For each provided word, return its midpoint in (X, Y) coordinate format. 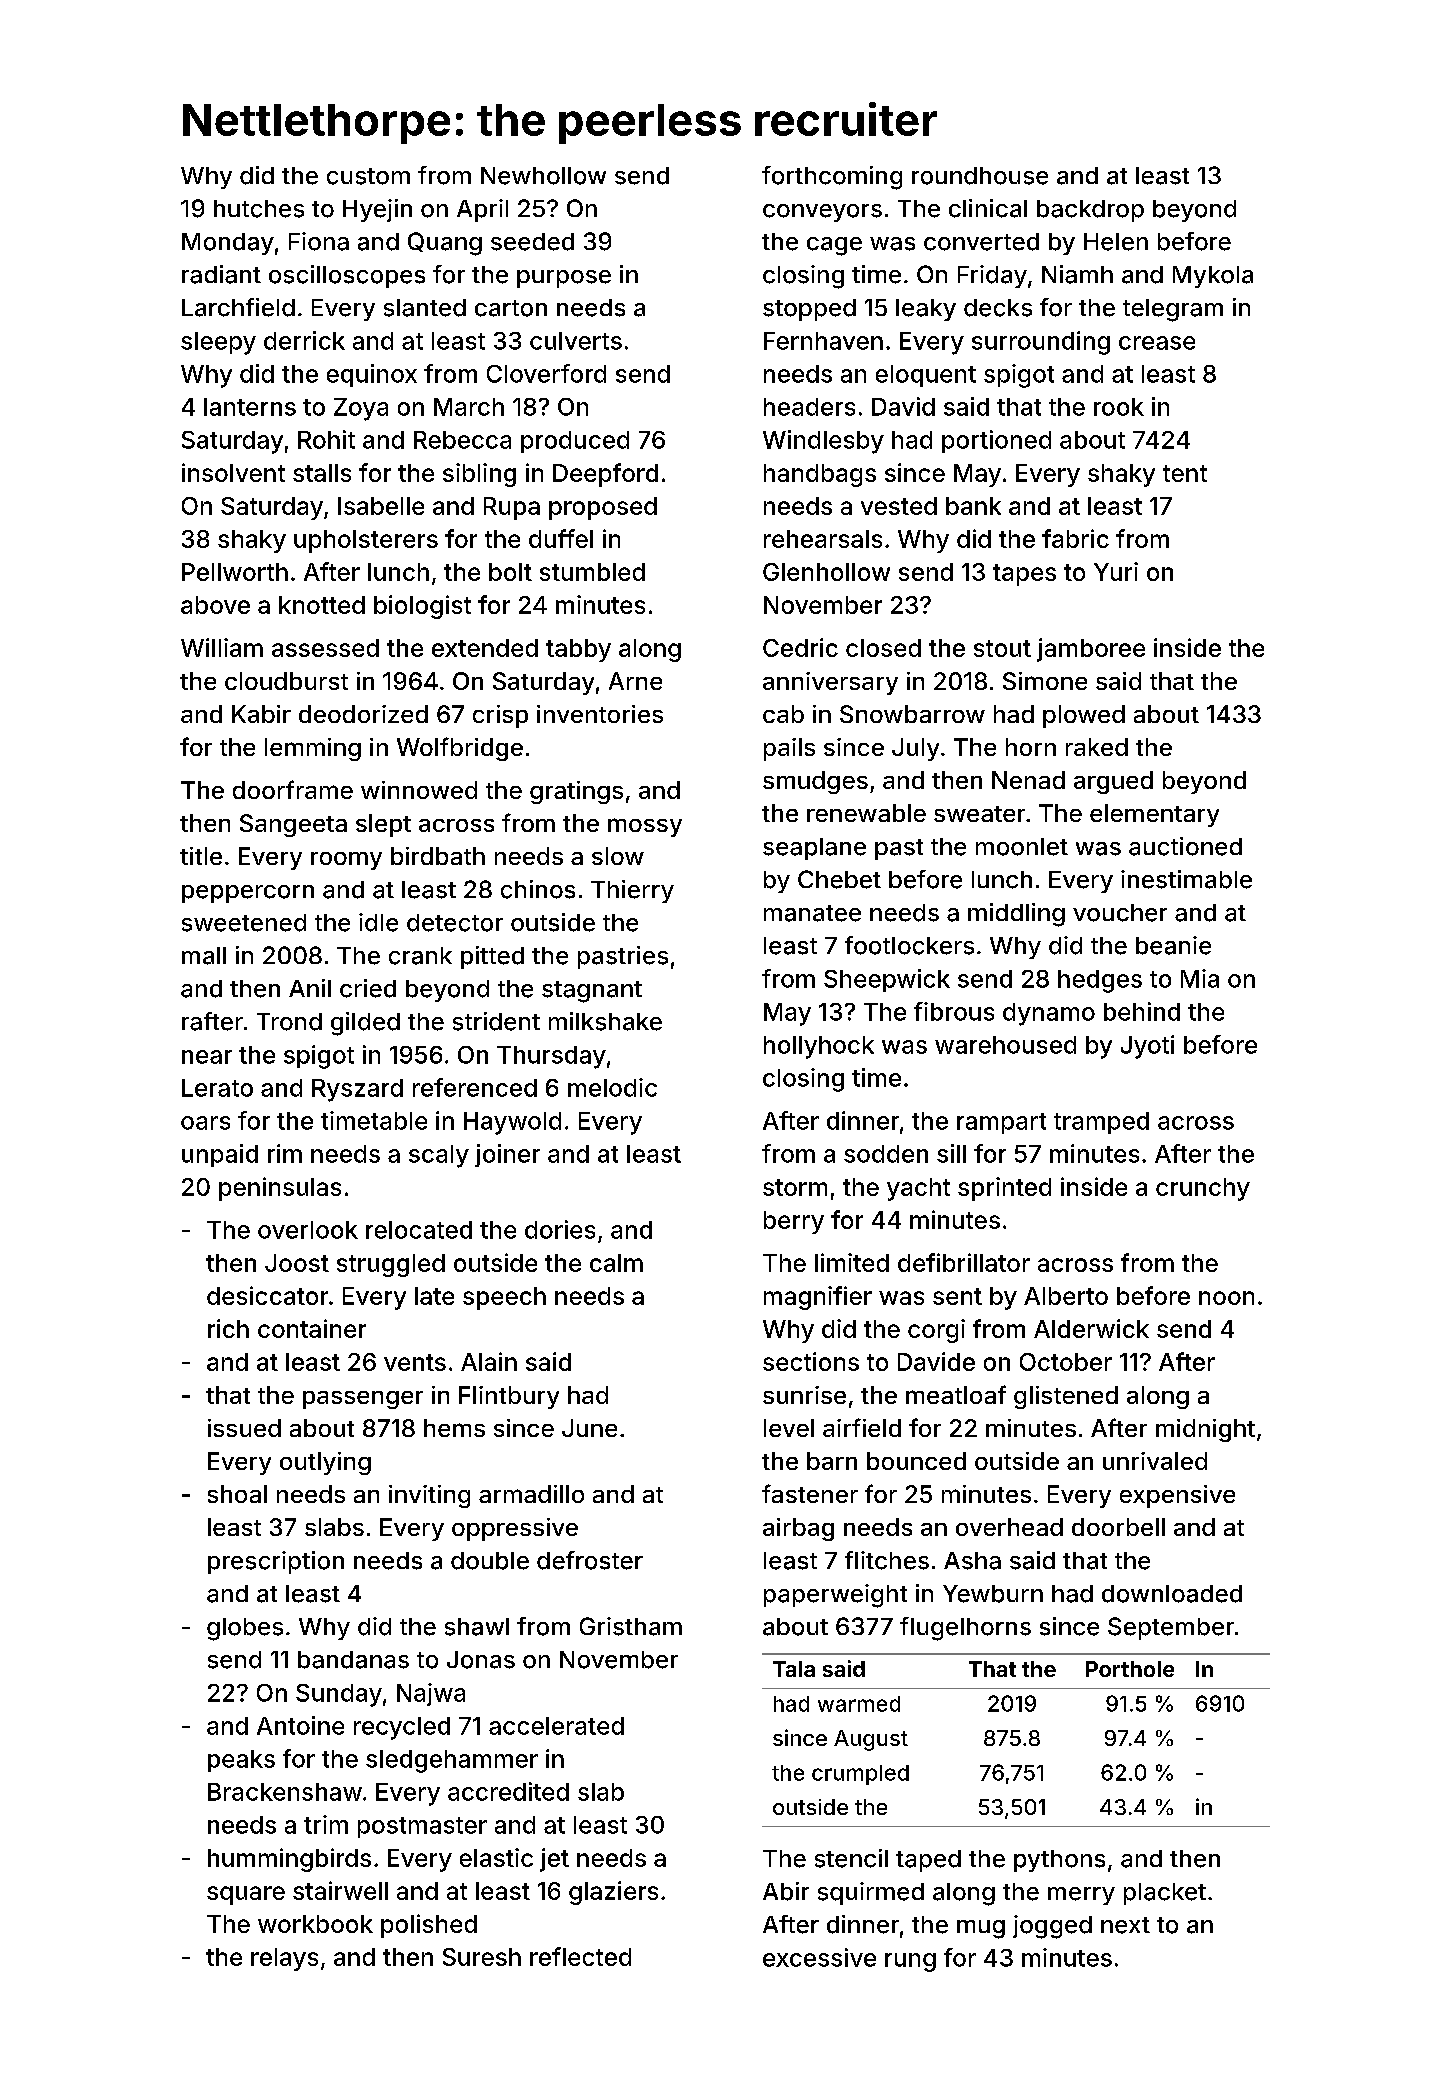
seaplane (814, 849)
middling (1016, 915)
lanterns (250, 407)
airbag (798, 1529)
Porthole (1130, 1669)
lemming (313, 749)
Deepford (605, 475)
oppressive (515, 1529)
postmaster (422, 1827)
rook (1119, 407)
